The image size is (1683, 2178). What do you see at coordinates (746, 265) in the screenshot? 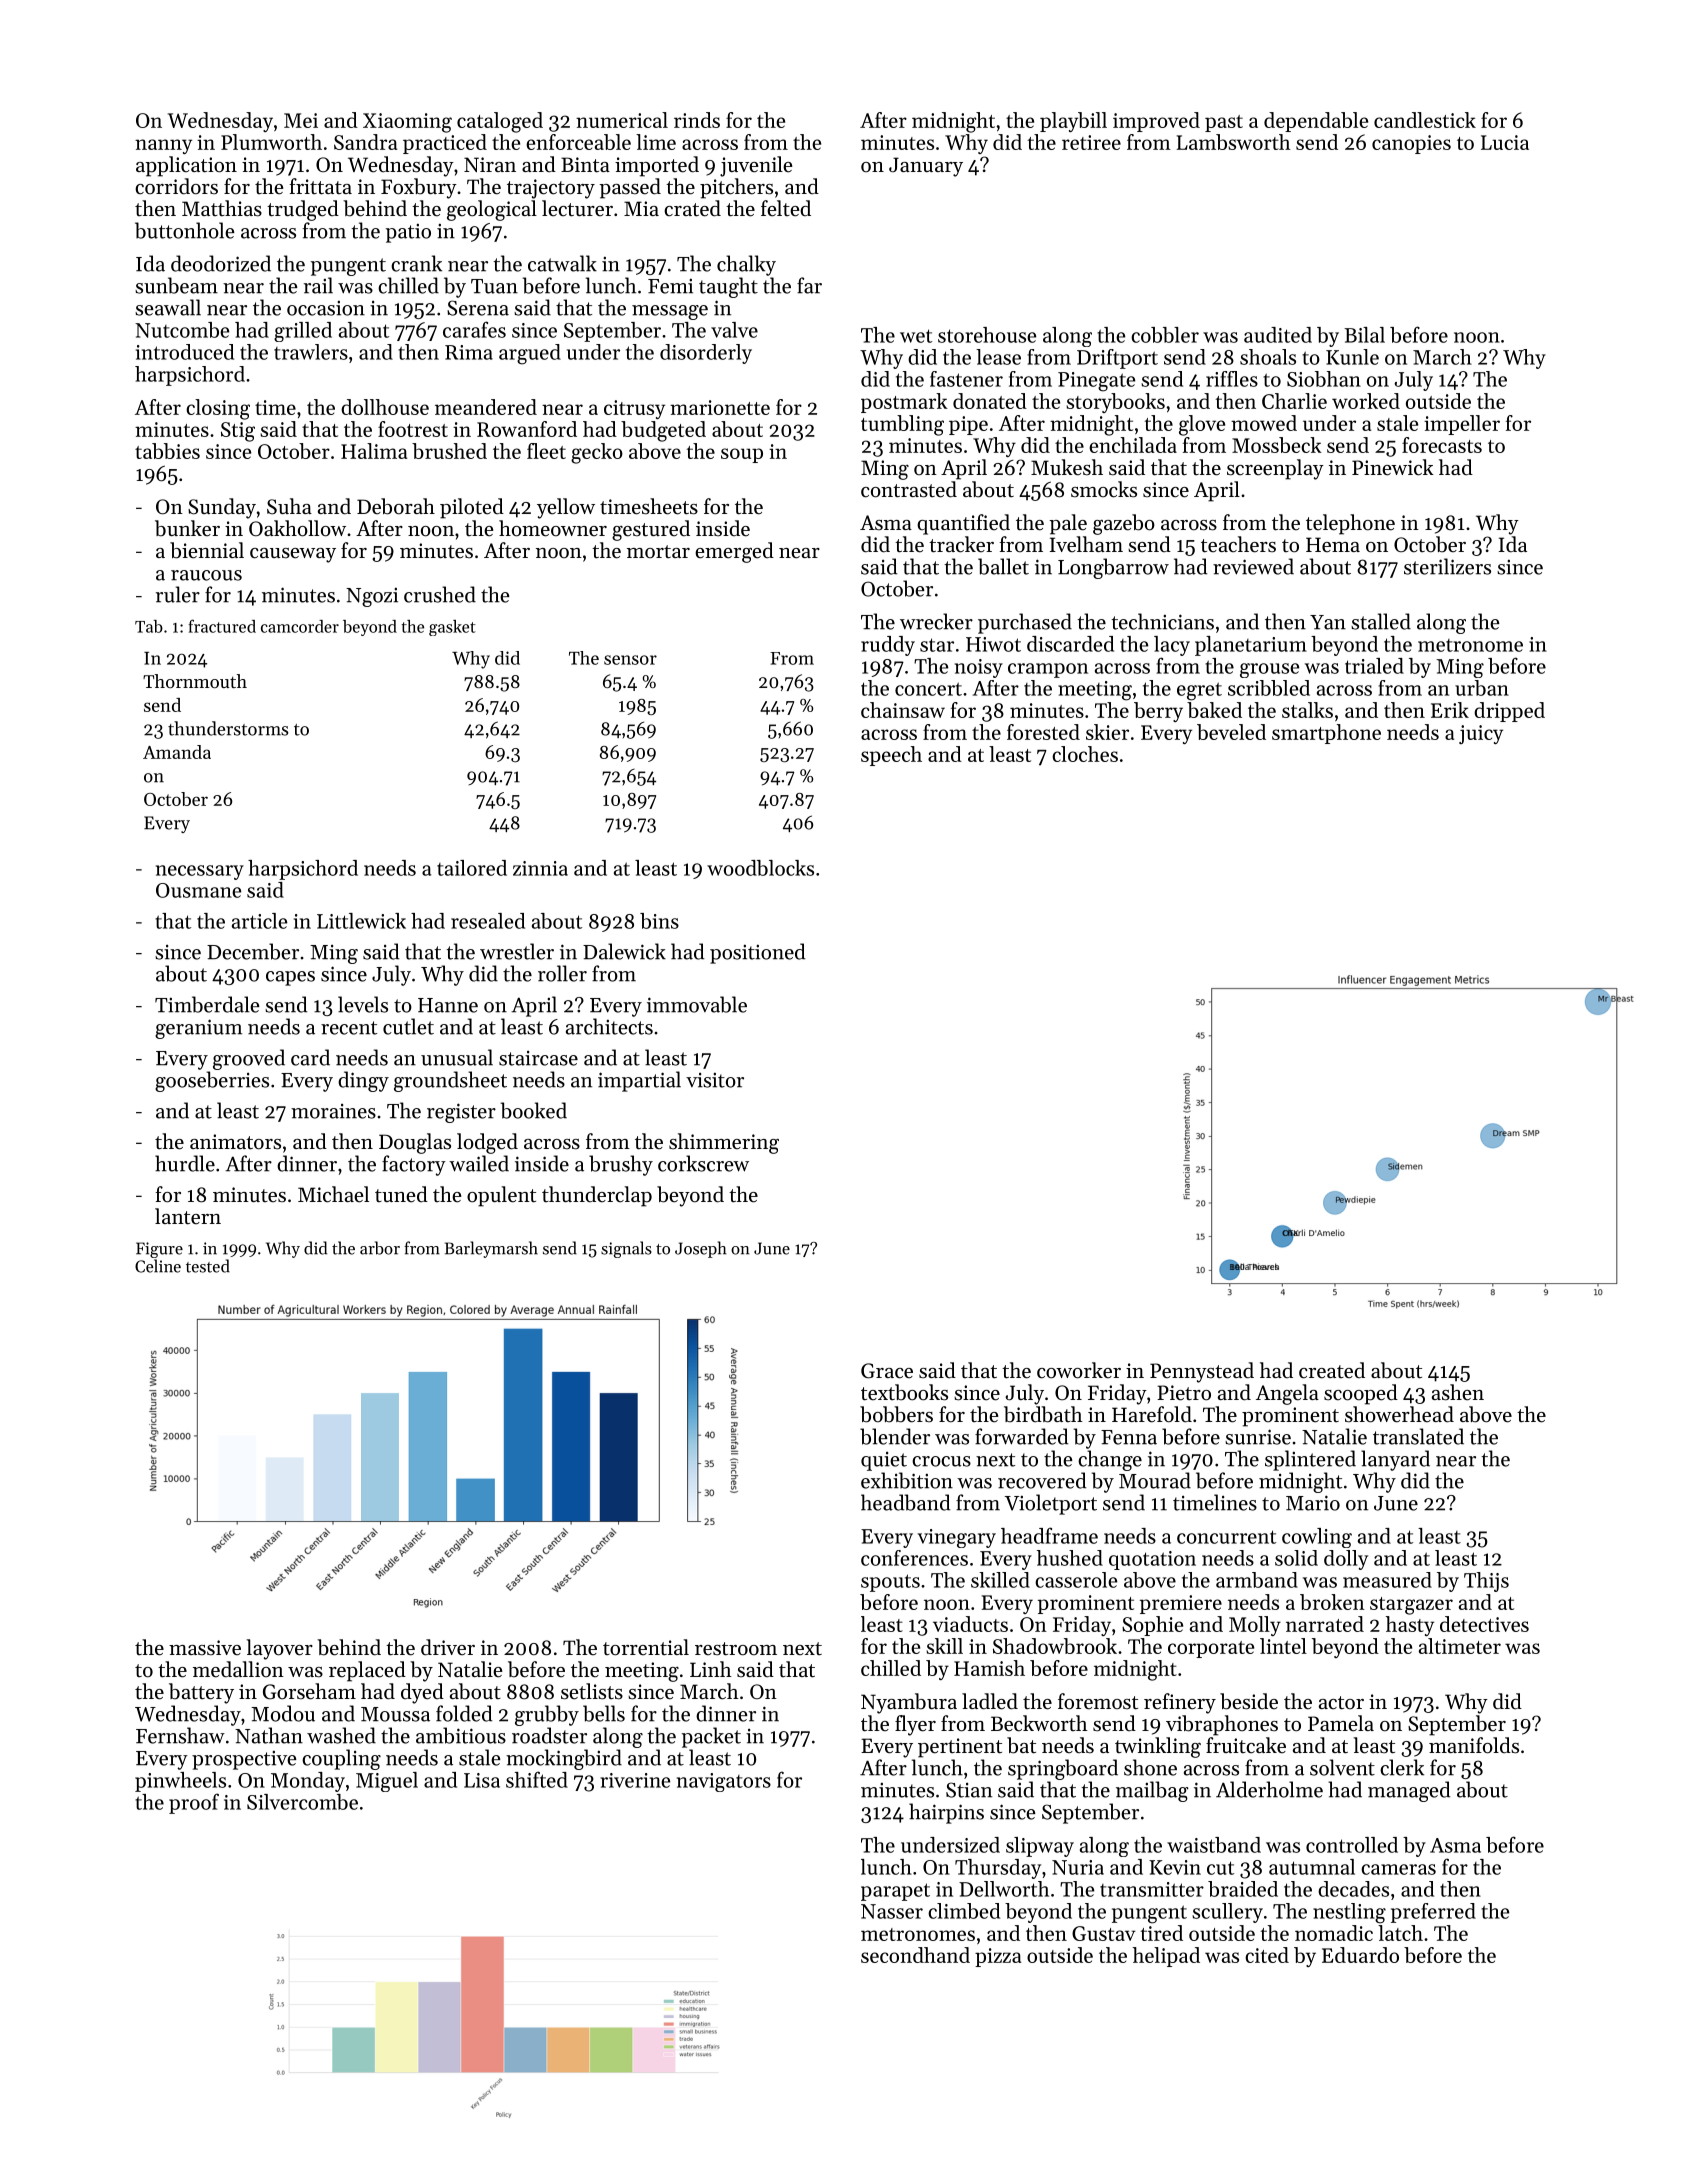
I see `chalky` at bounding box center [746, 265].
